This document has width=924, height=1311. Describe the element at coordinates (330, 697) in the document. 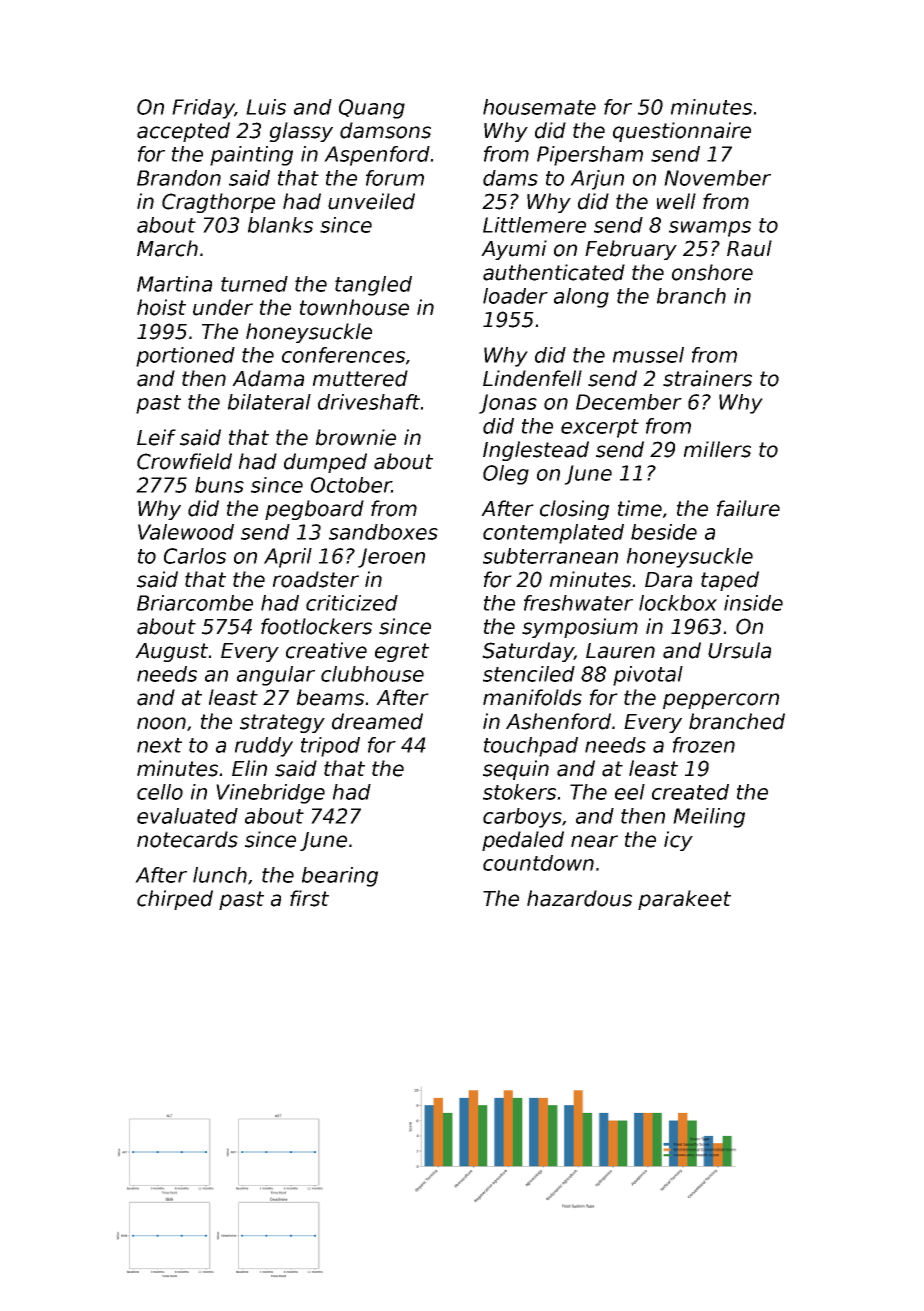

I see `beams` at that location.
